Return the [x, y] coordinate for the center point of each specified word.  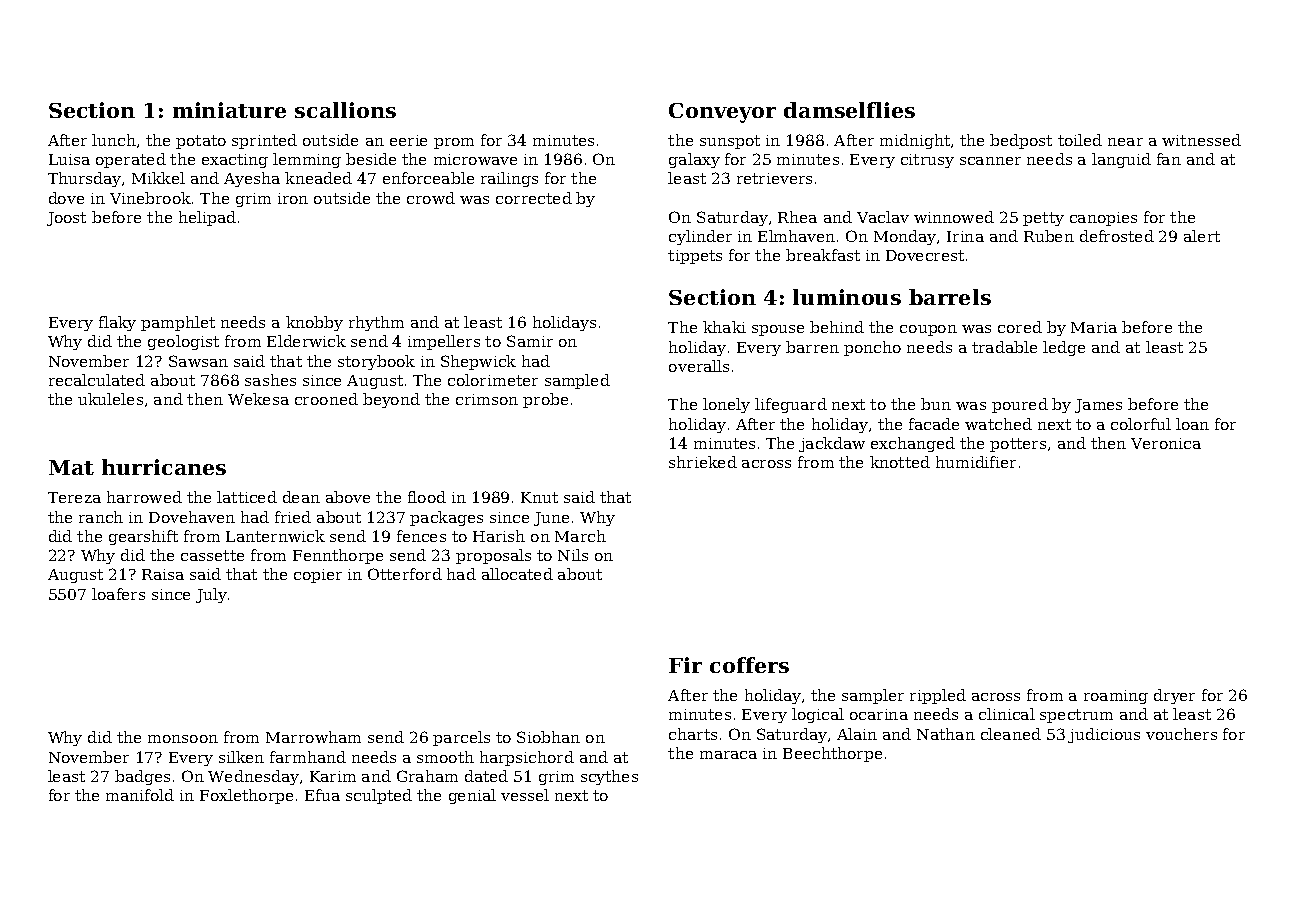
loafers [118, 594]
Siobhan [548, 737]
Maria [1094, 327]
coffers [749, 665]
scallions [345, 110]
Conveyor [722, 113]
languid [1121, 160]
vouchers [1181, 734]
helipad [207, 218]
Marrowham [313, 737]
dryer [1174, 696]
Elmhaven [796, 236]
